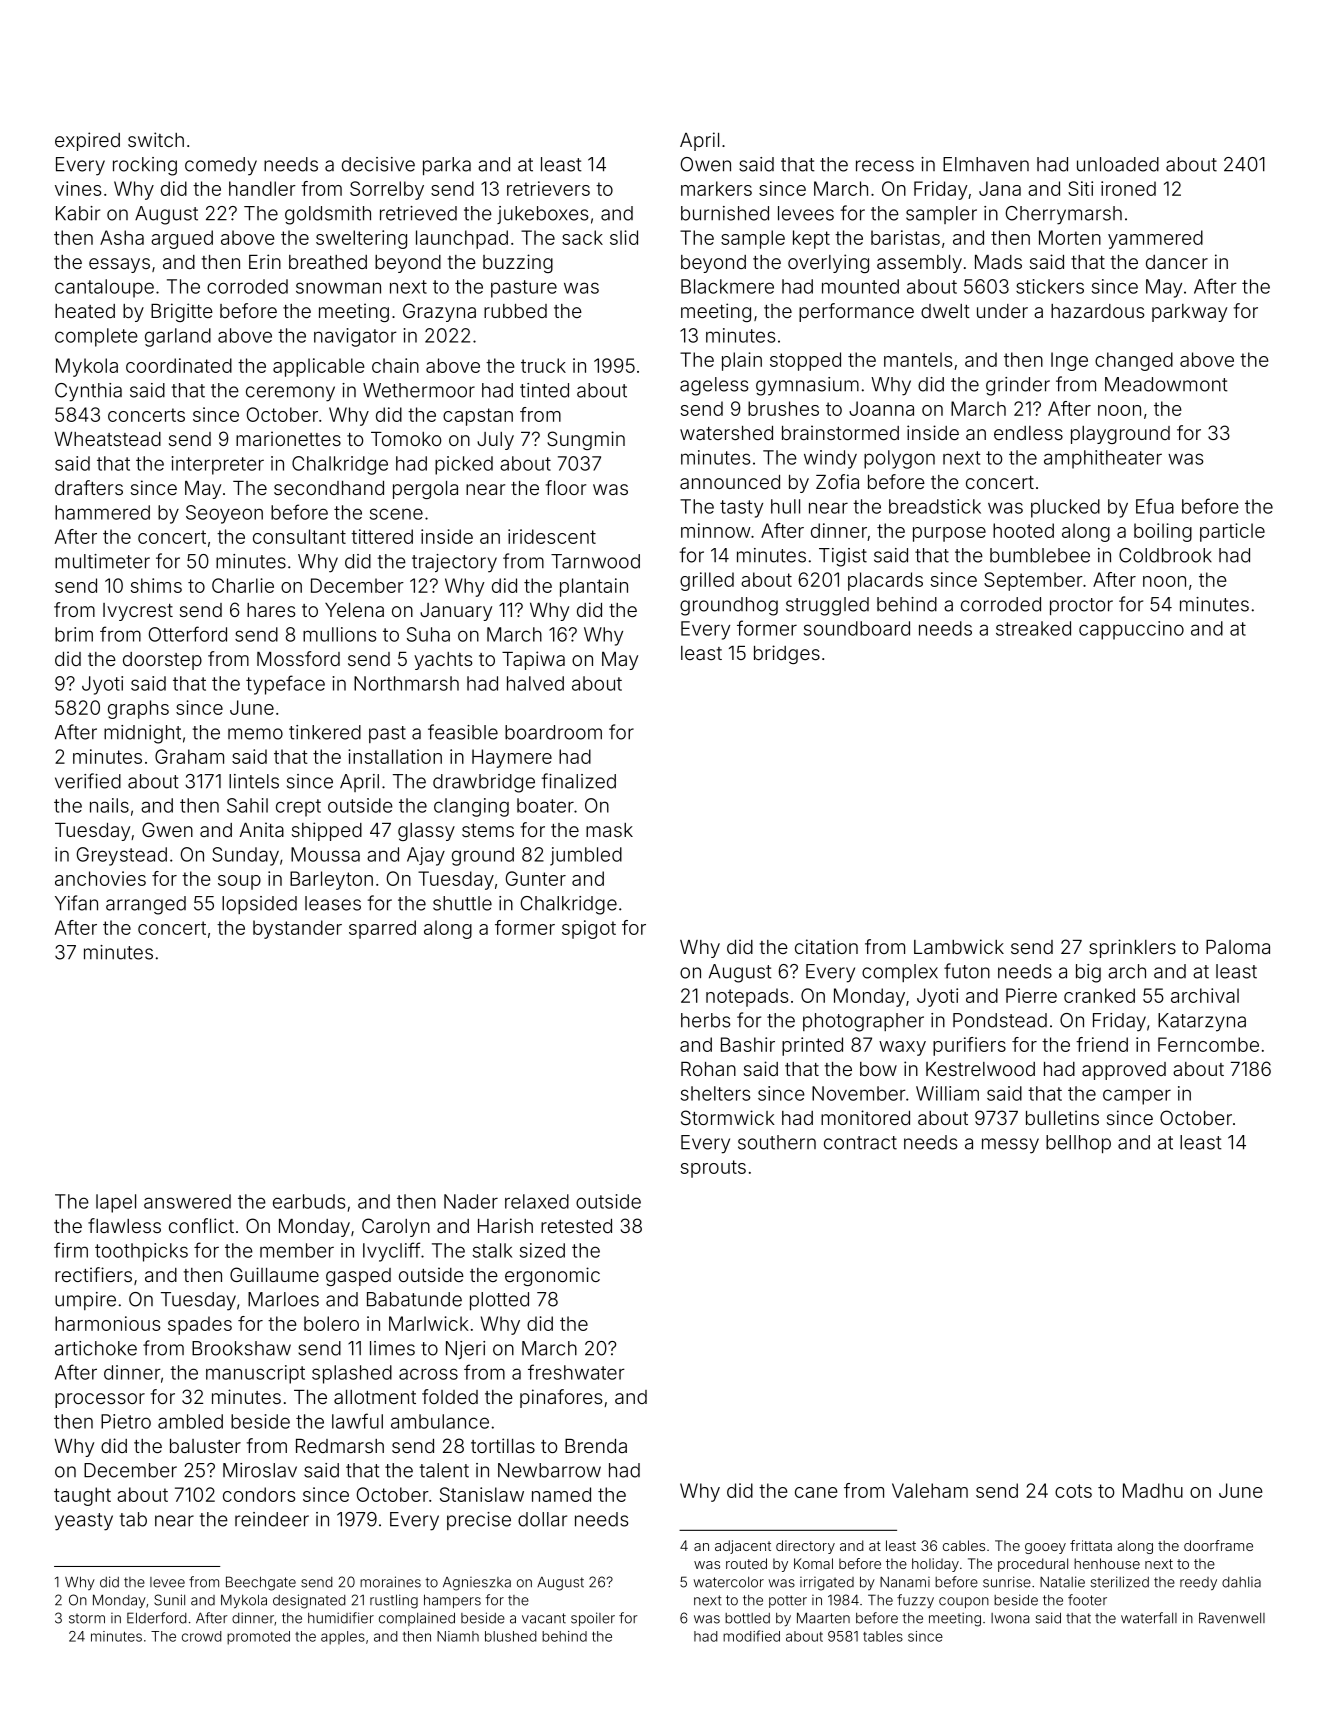 The image size is (1329, 1720). I want to click on crowd, so click(202, 1636).
